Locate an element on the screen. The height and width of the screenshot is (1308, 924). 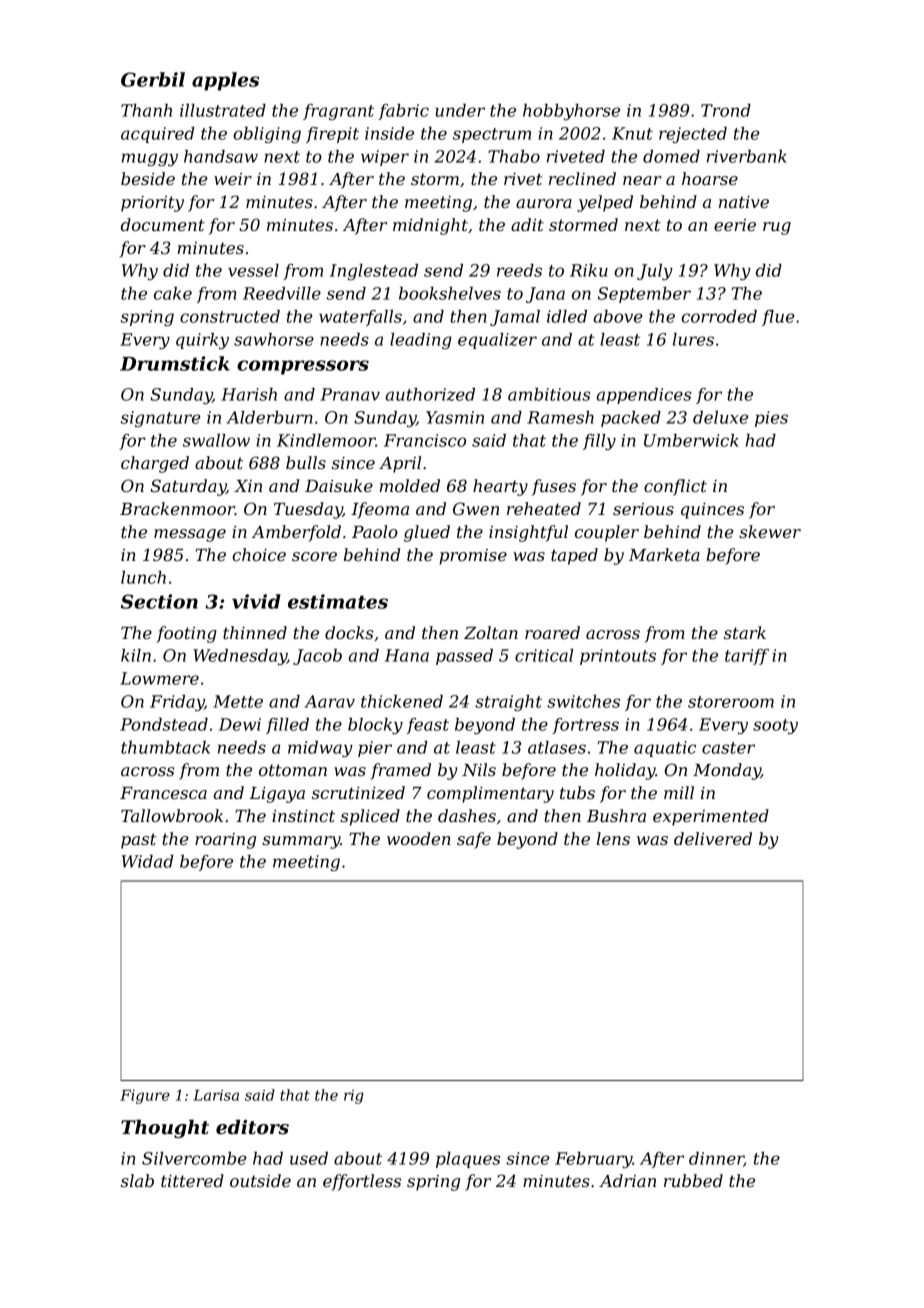
Alderburn is located at coordinates (269, 417).
